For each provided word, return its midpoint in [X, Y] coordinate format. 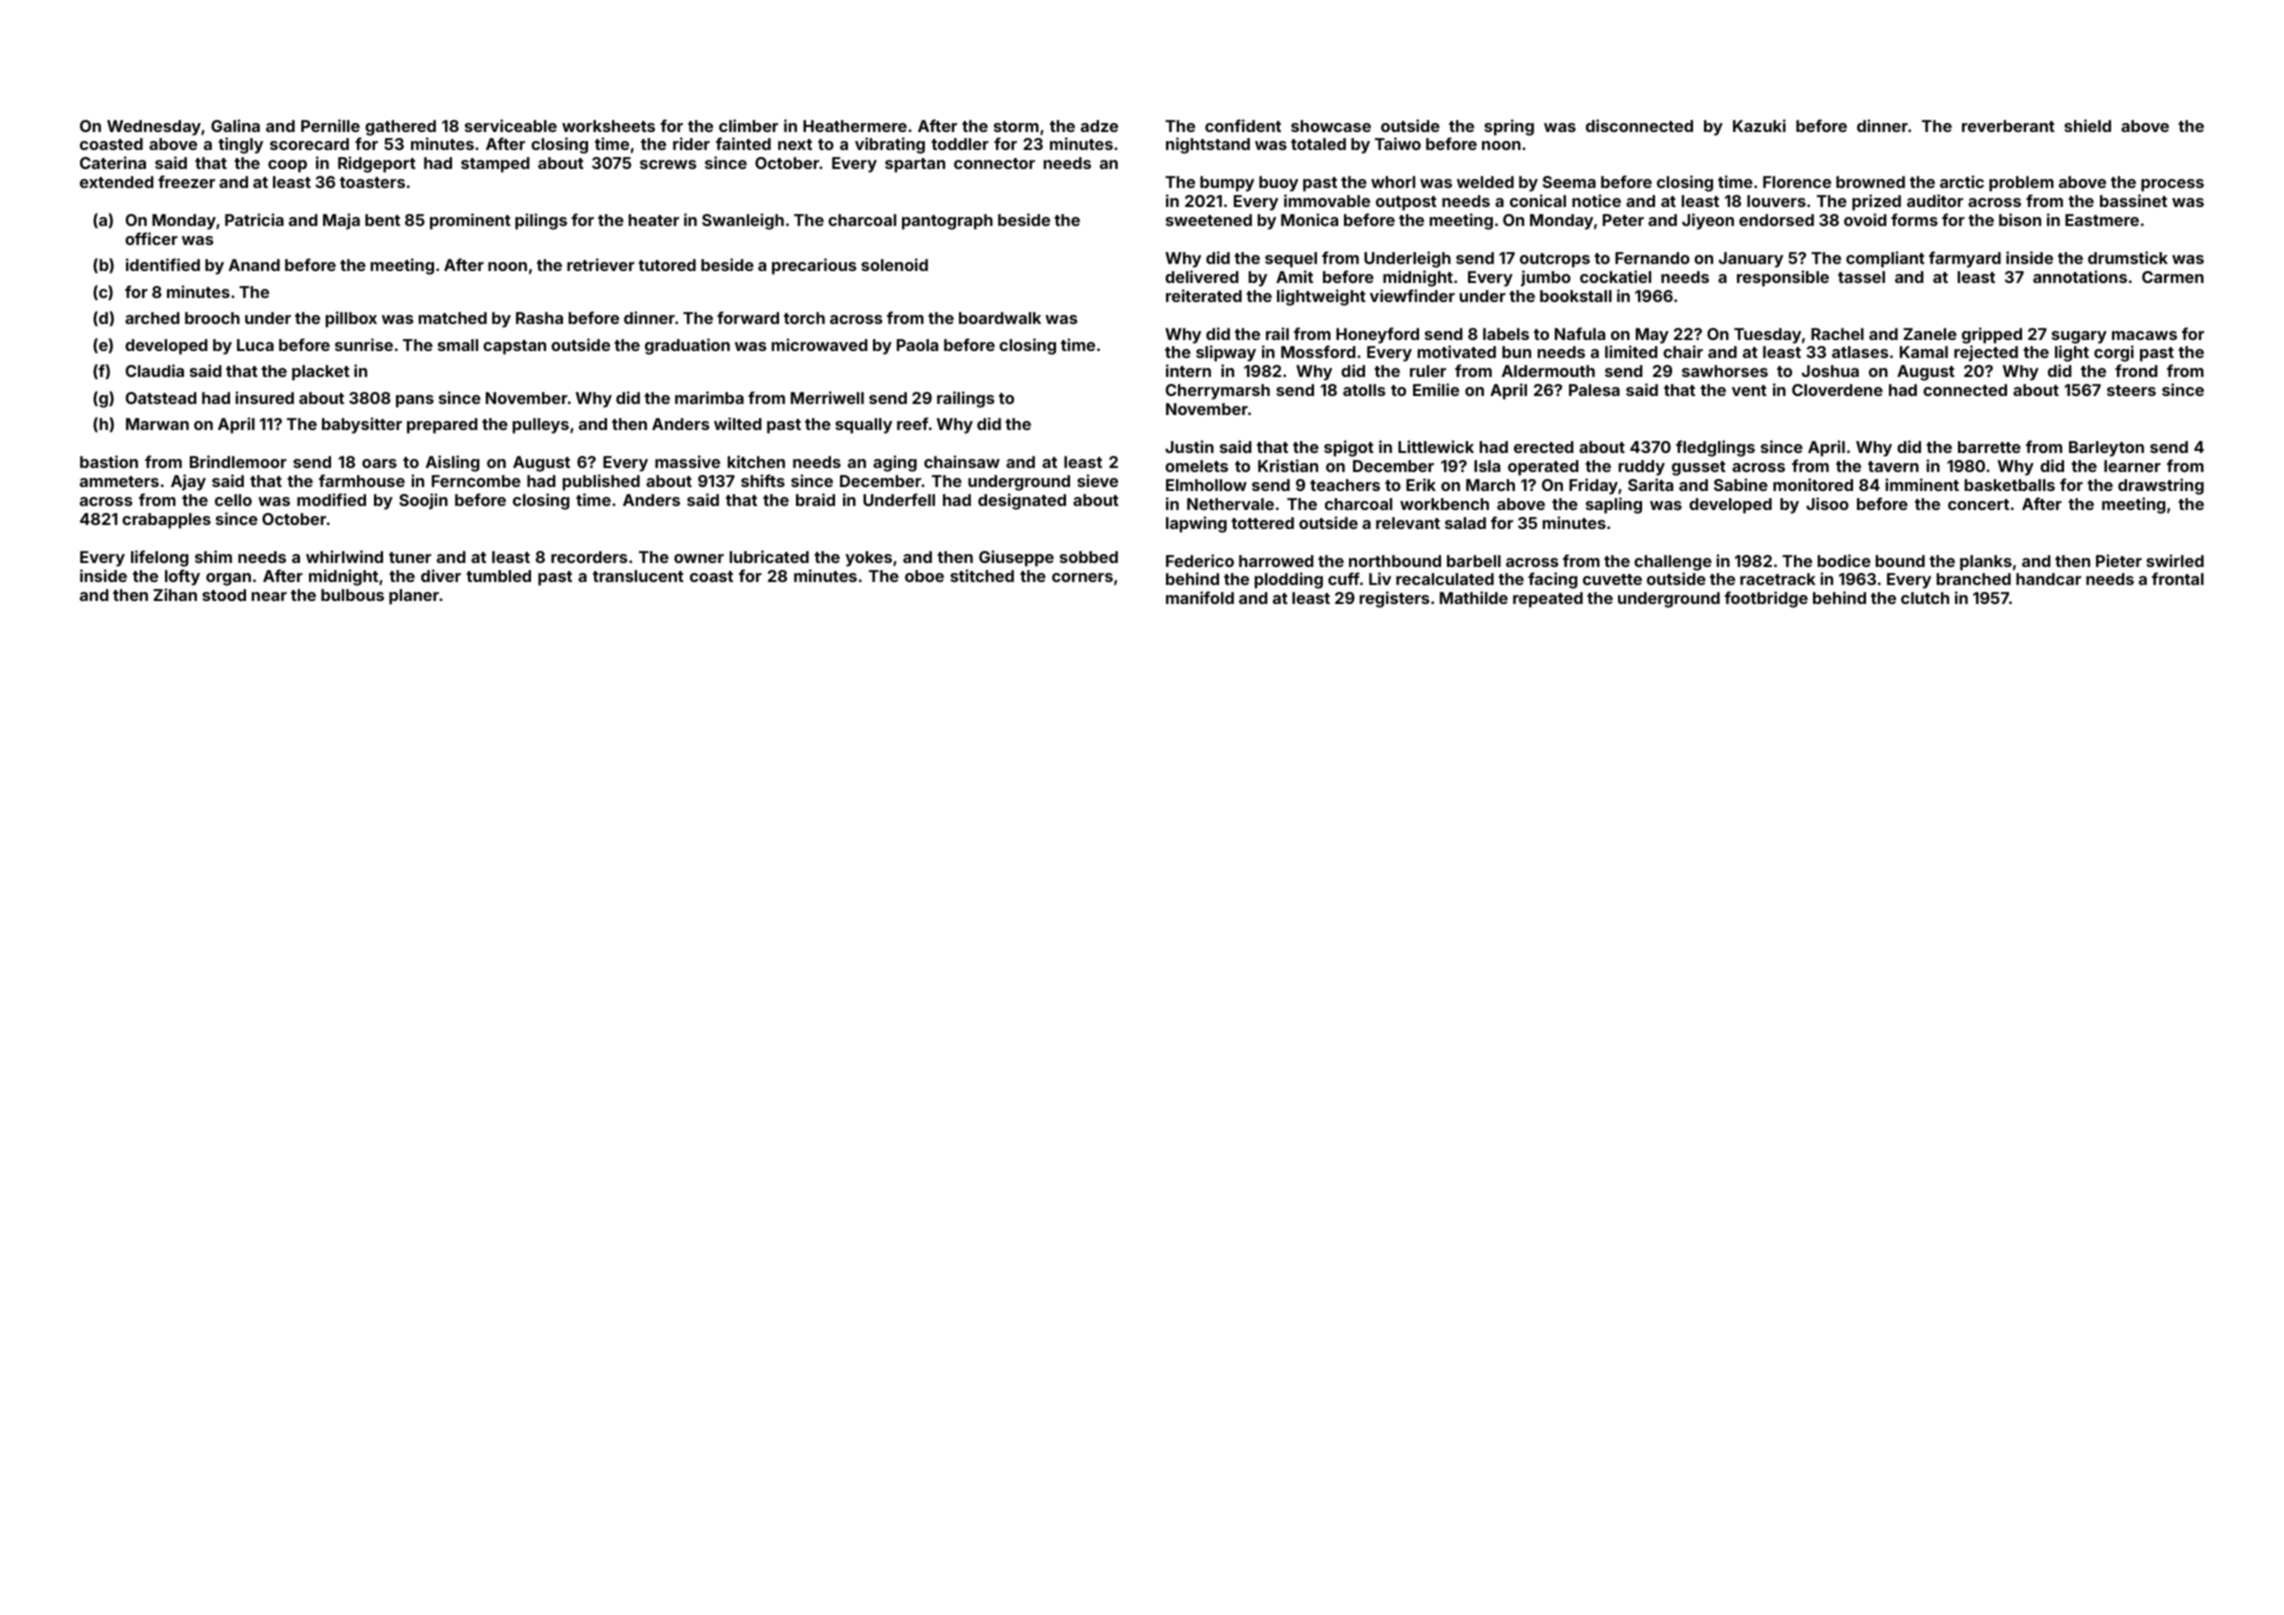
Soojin [423, 501]
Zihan [175, 594]
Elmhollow [1206, 485]
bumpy [1227, 184]
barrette [1989, 447]
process [2172, 185]
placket [321, 373]
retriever [601, 264]
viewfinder [1412, 295]
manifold [1200, 597]
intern [1188, 370]
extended [117, 182]
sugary [2079, 337]
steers [2131, 390]
